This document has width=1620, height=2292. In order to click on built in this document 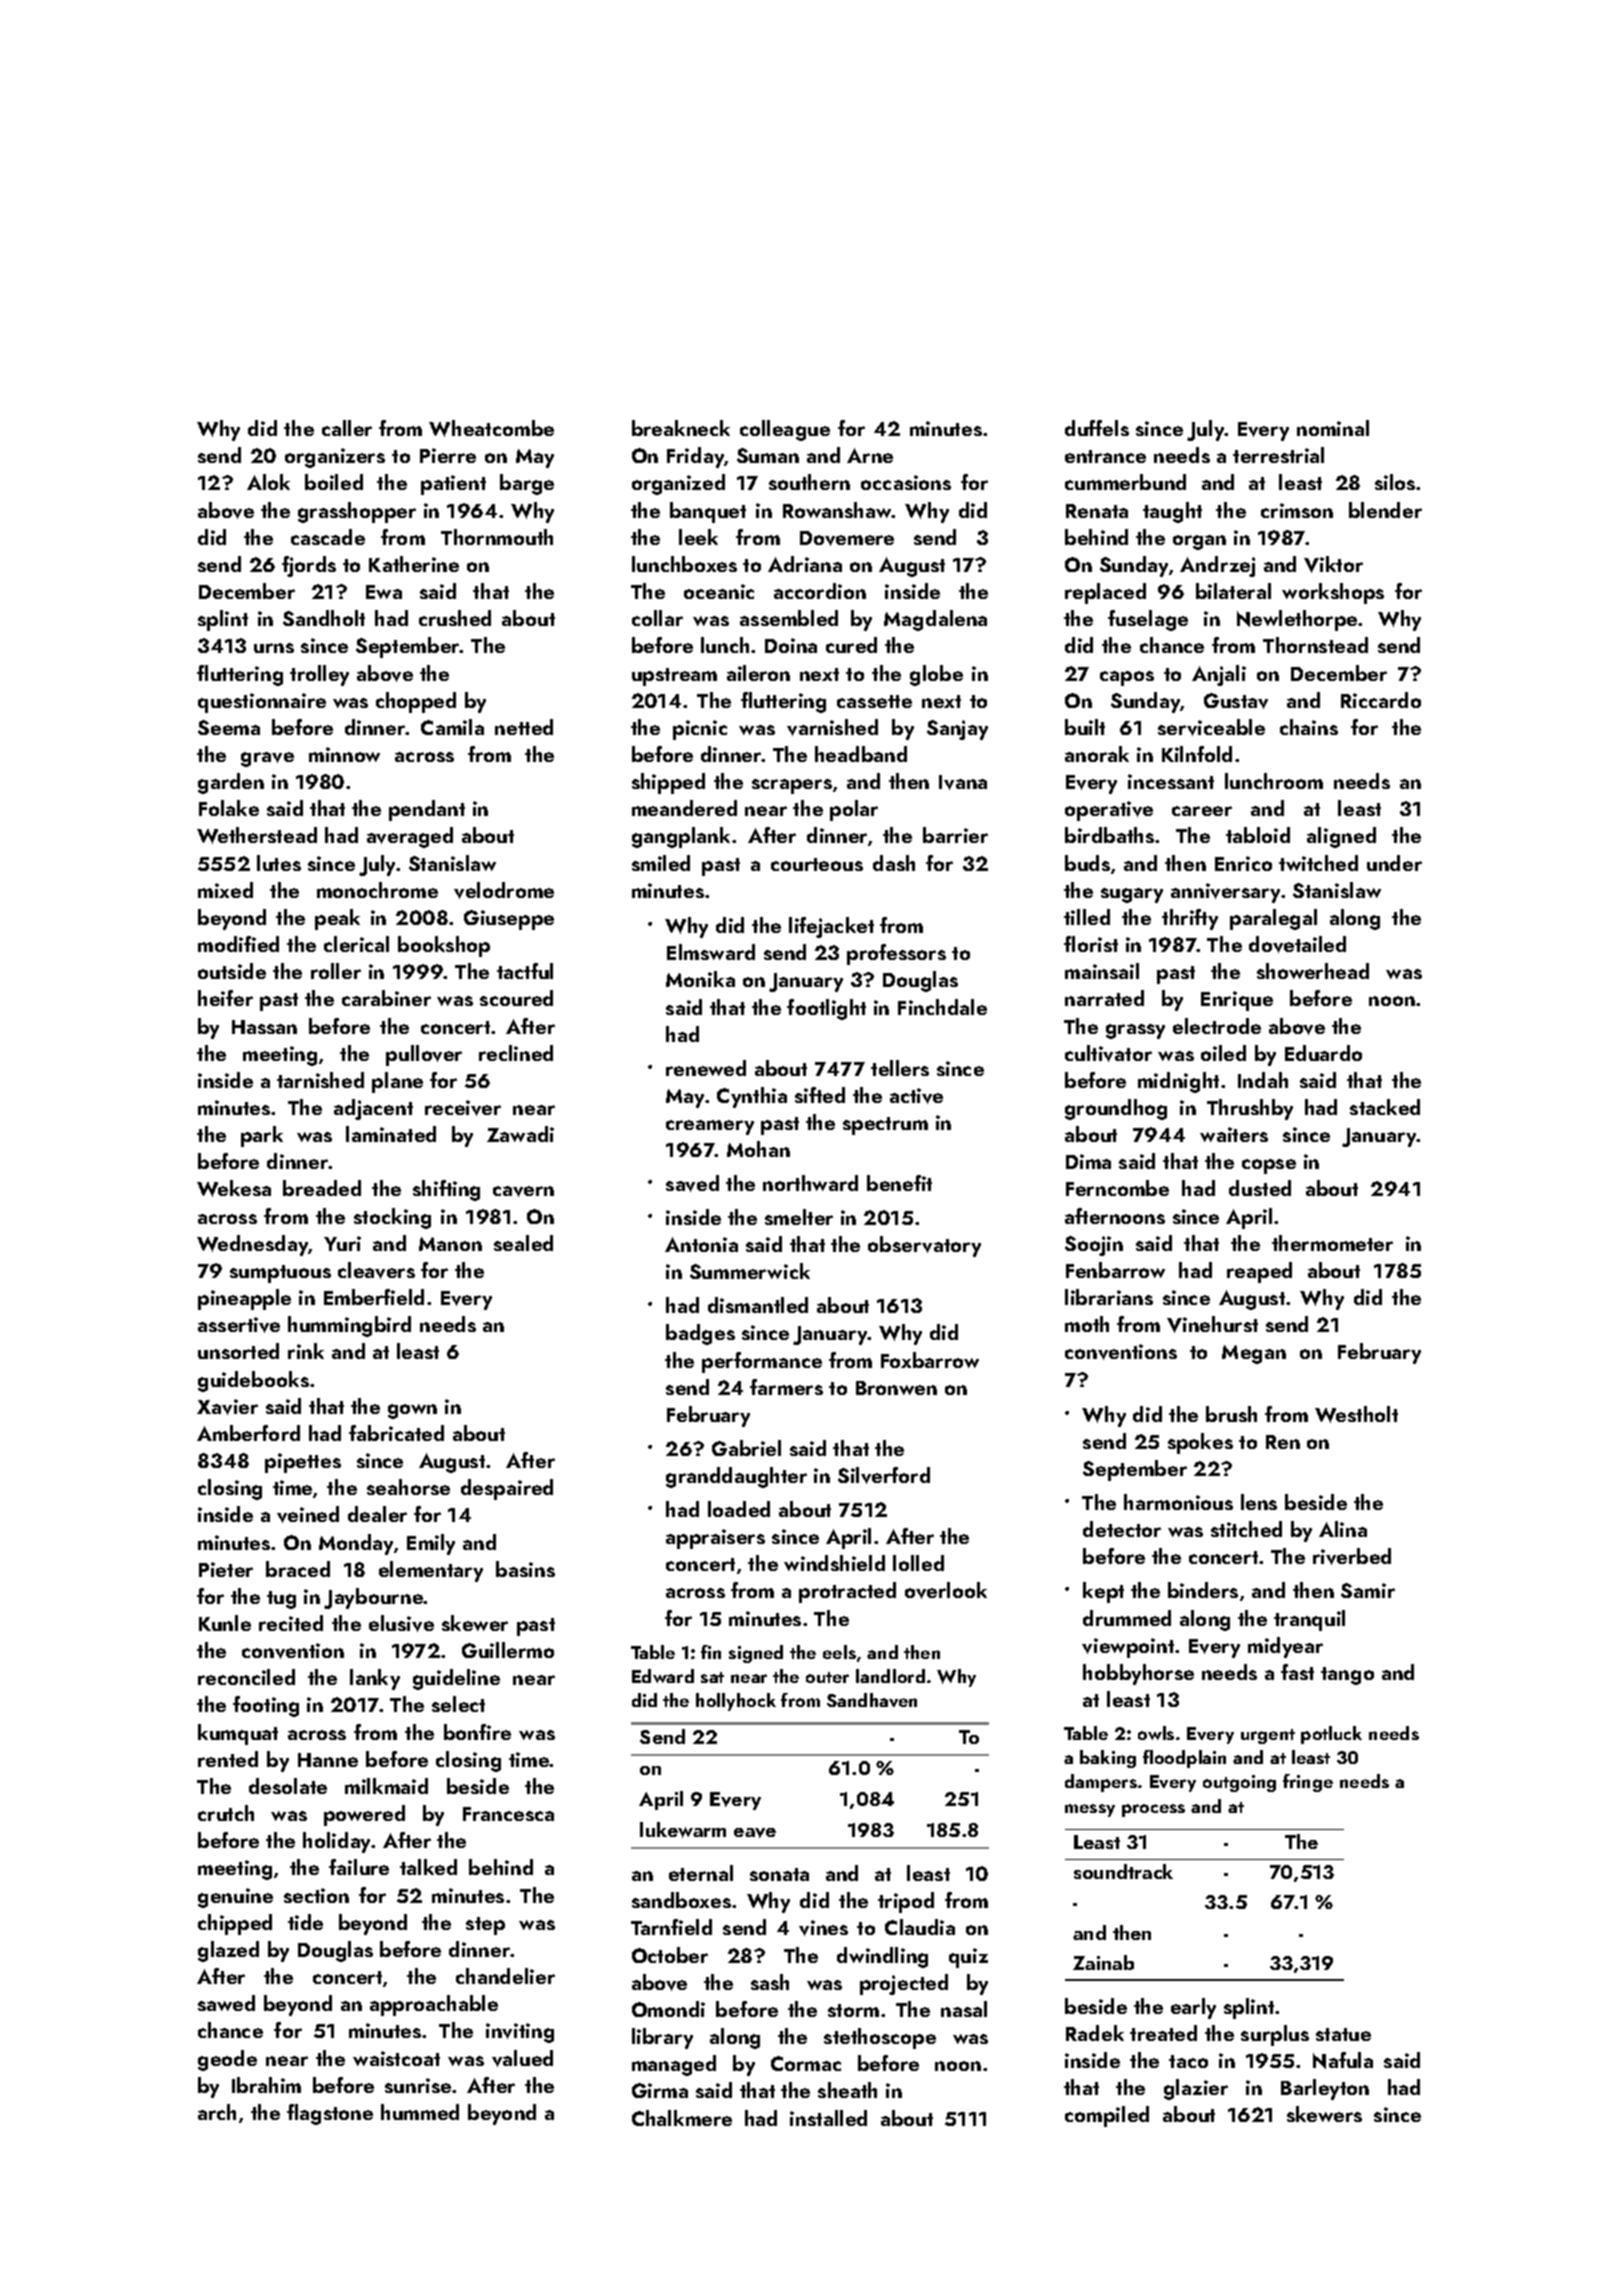, I will do `click(1085, 727)`.
